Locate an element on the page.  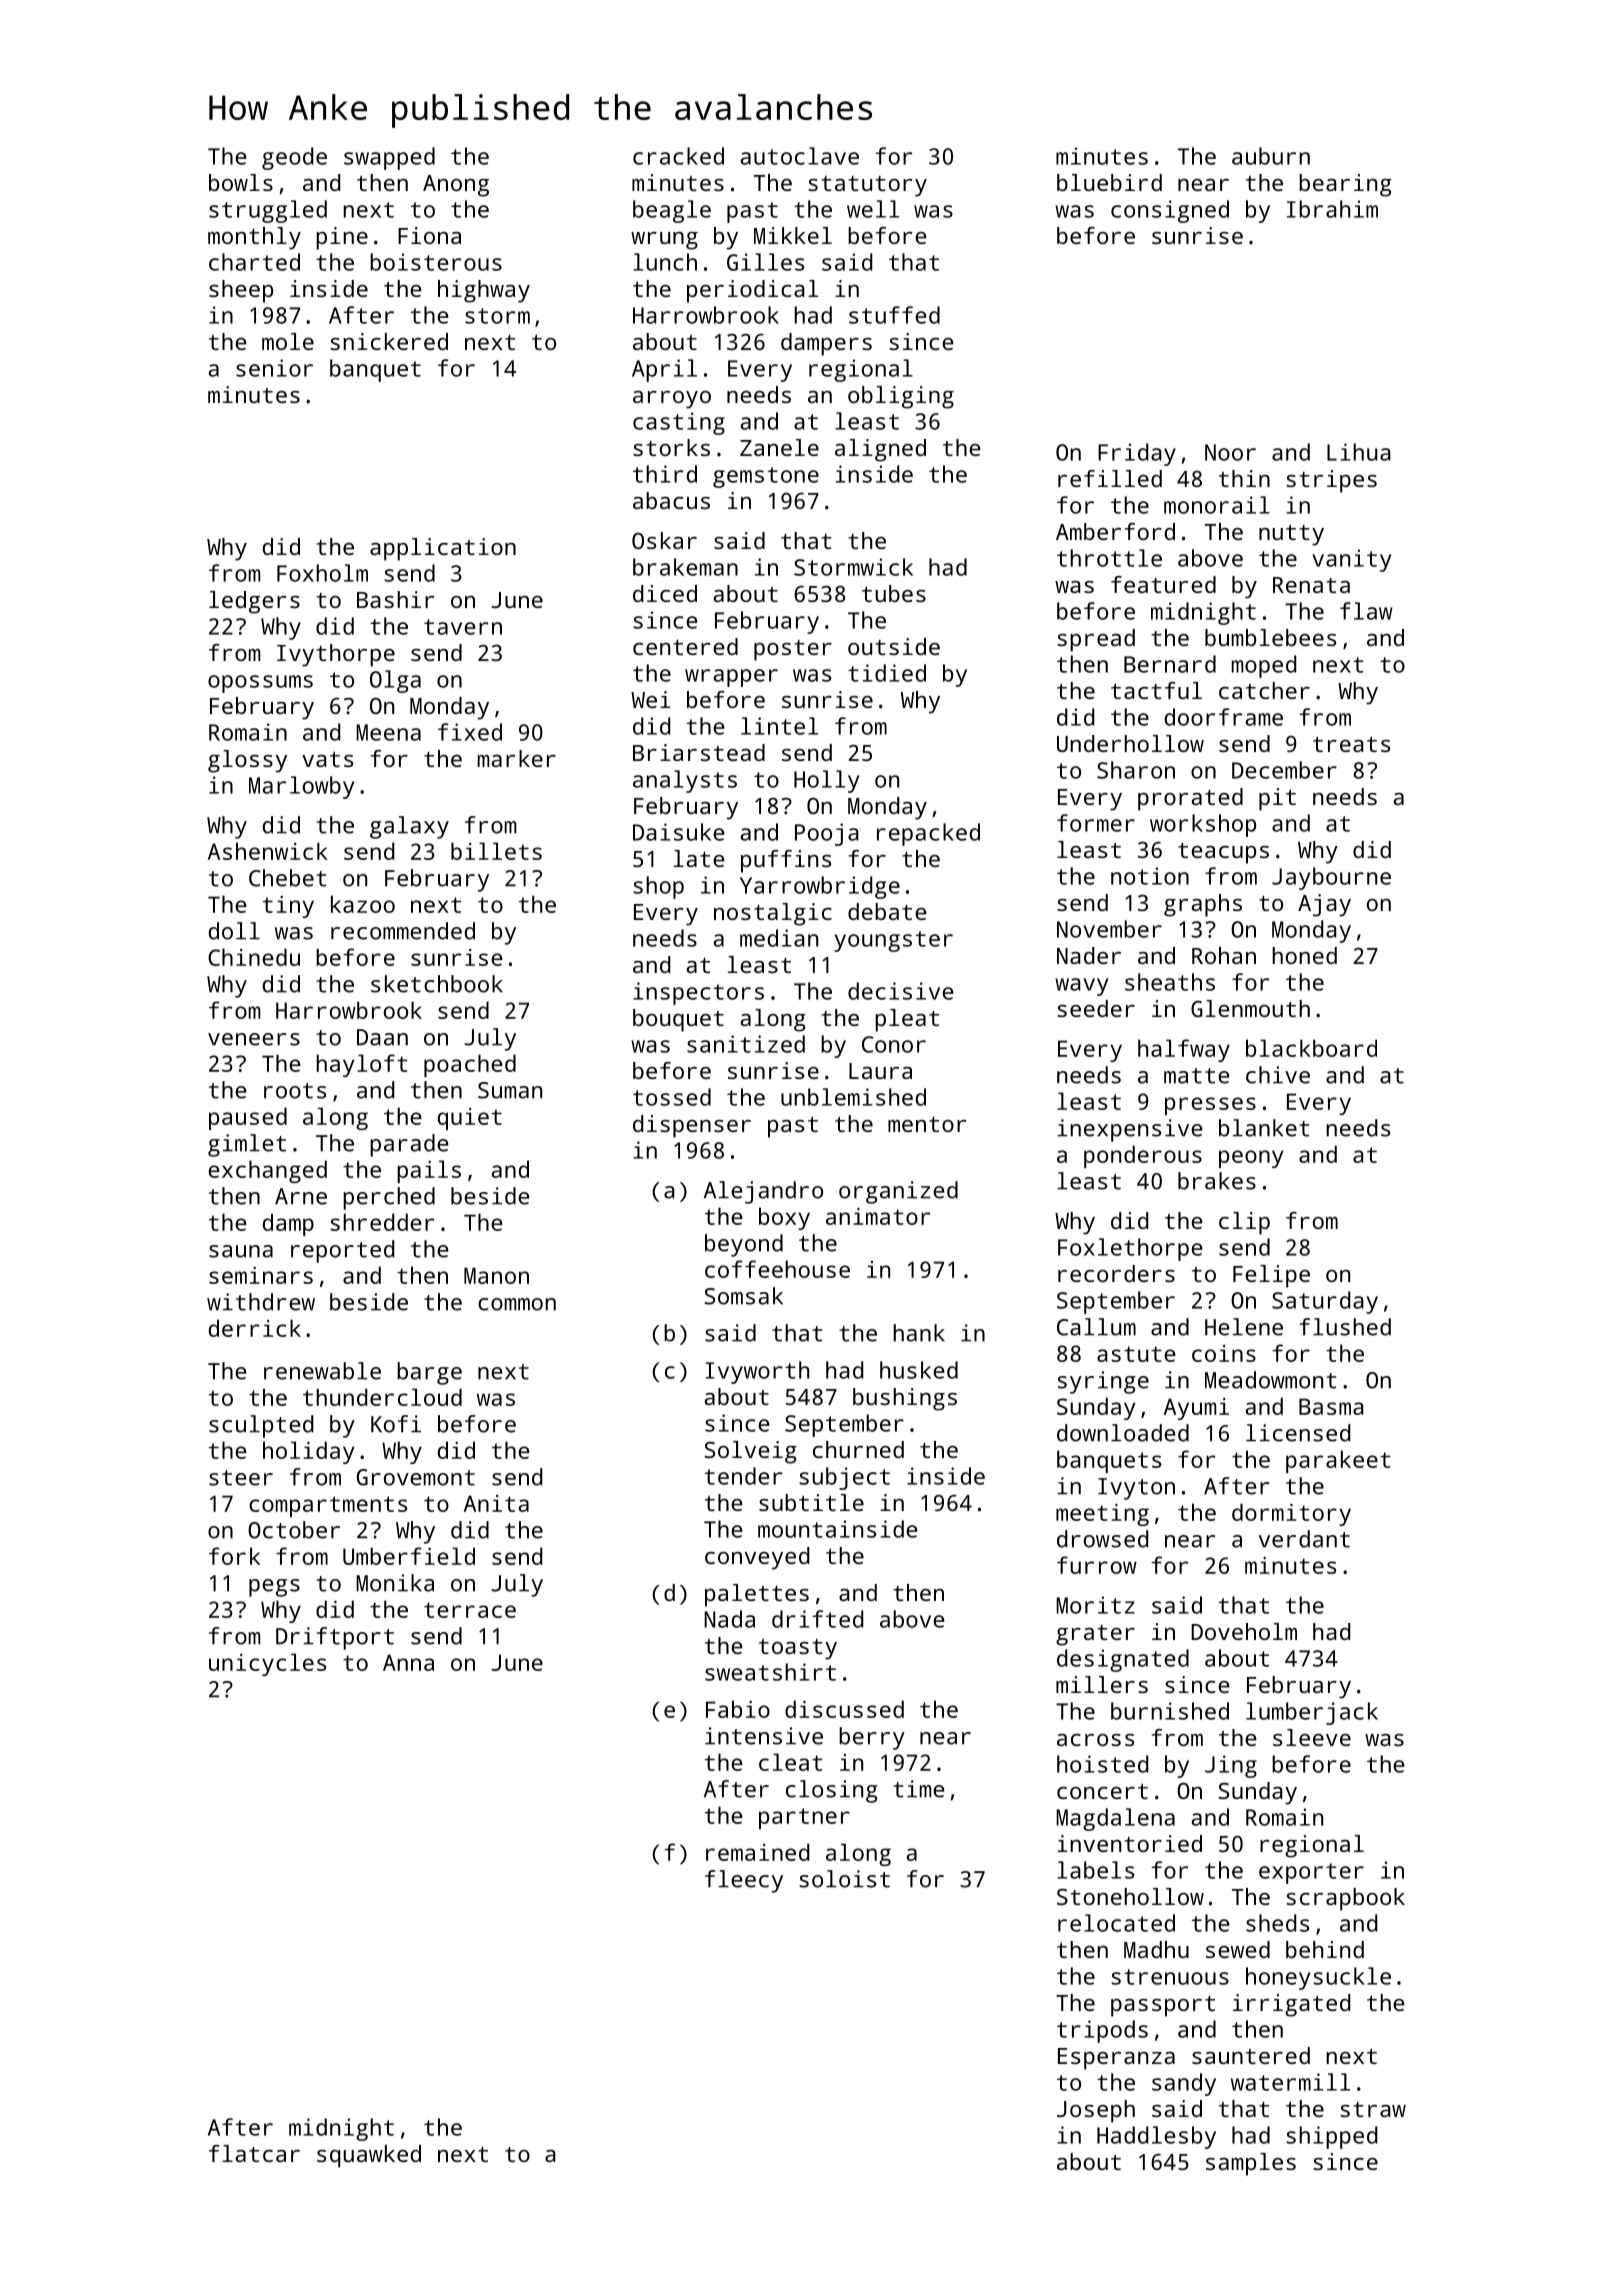
Ibrahim is located at coordinates (1332, 209).
